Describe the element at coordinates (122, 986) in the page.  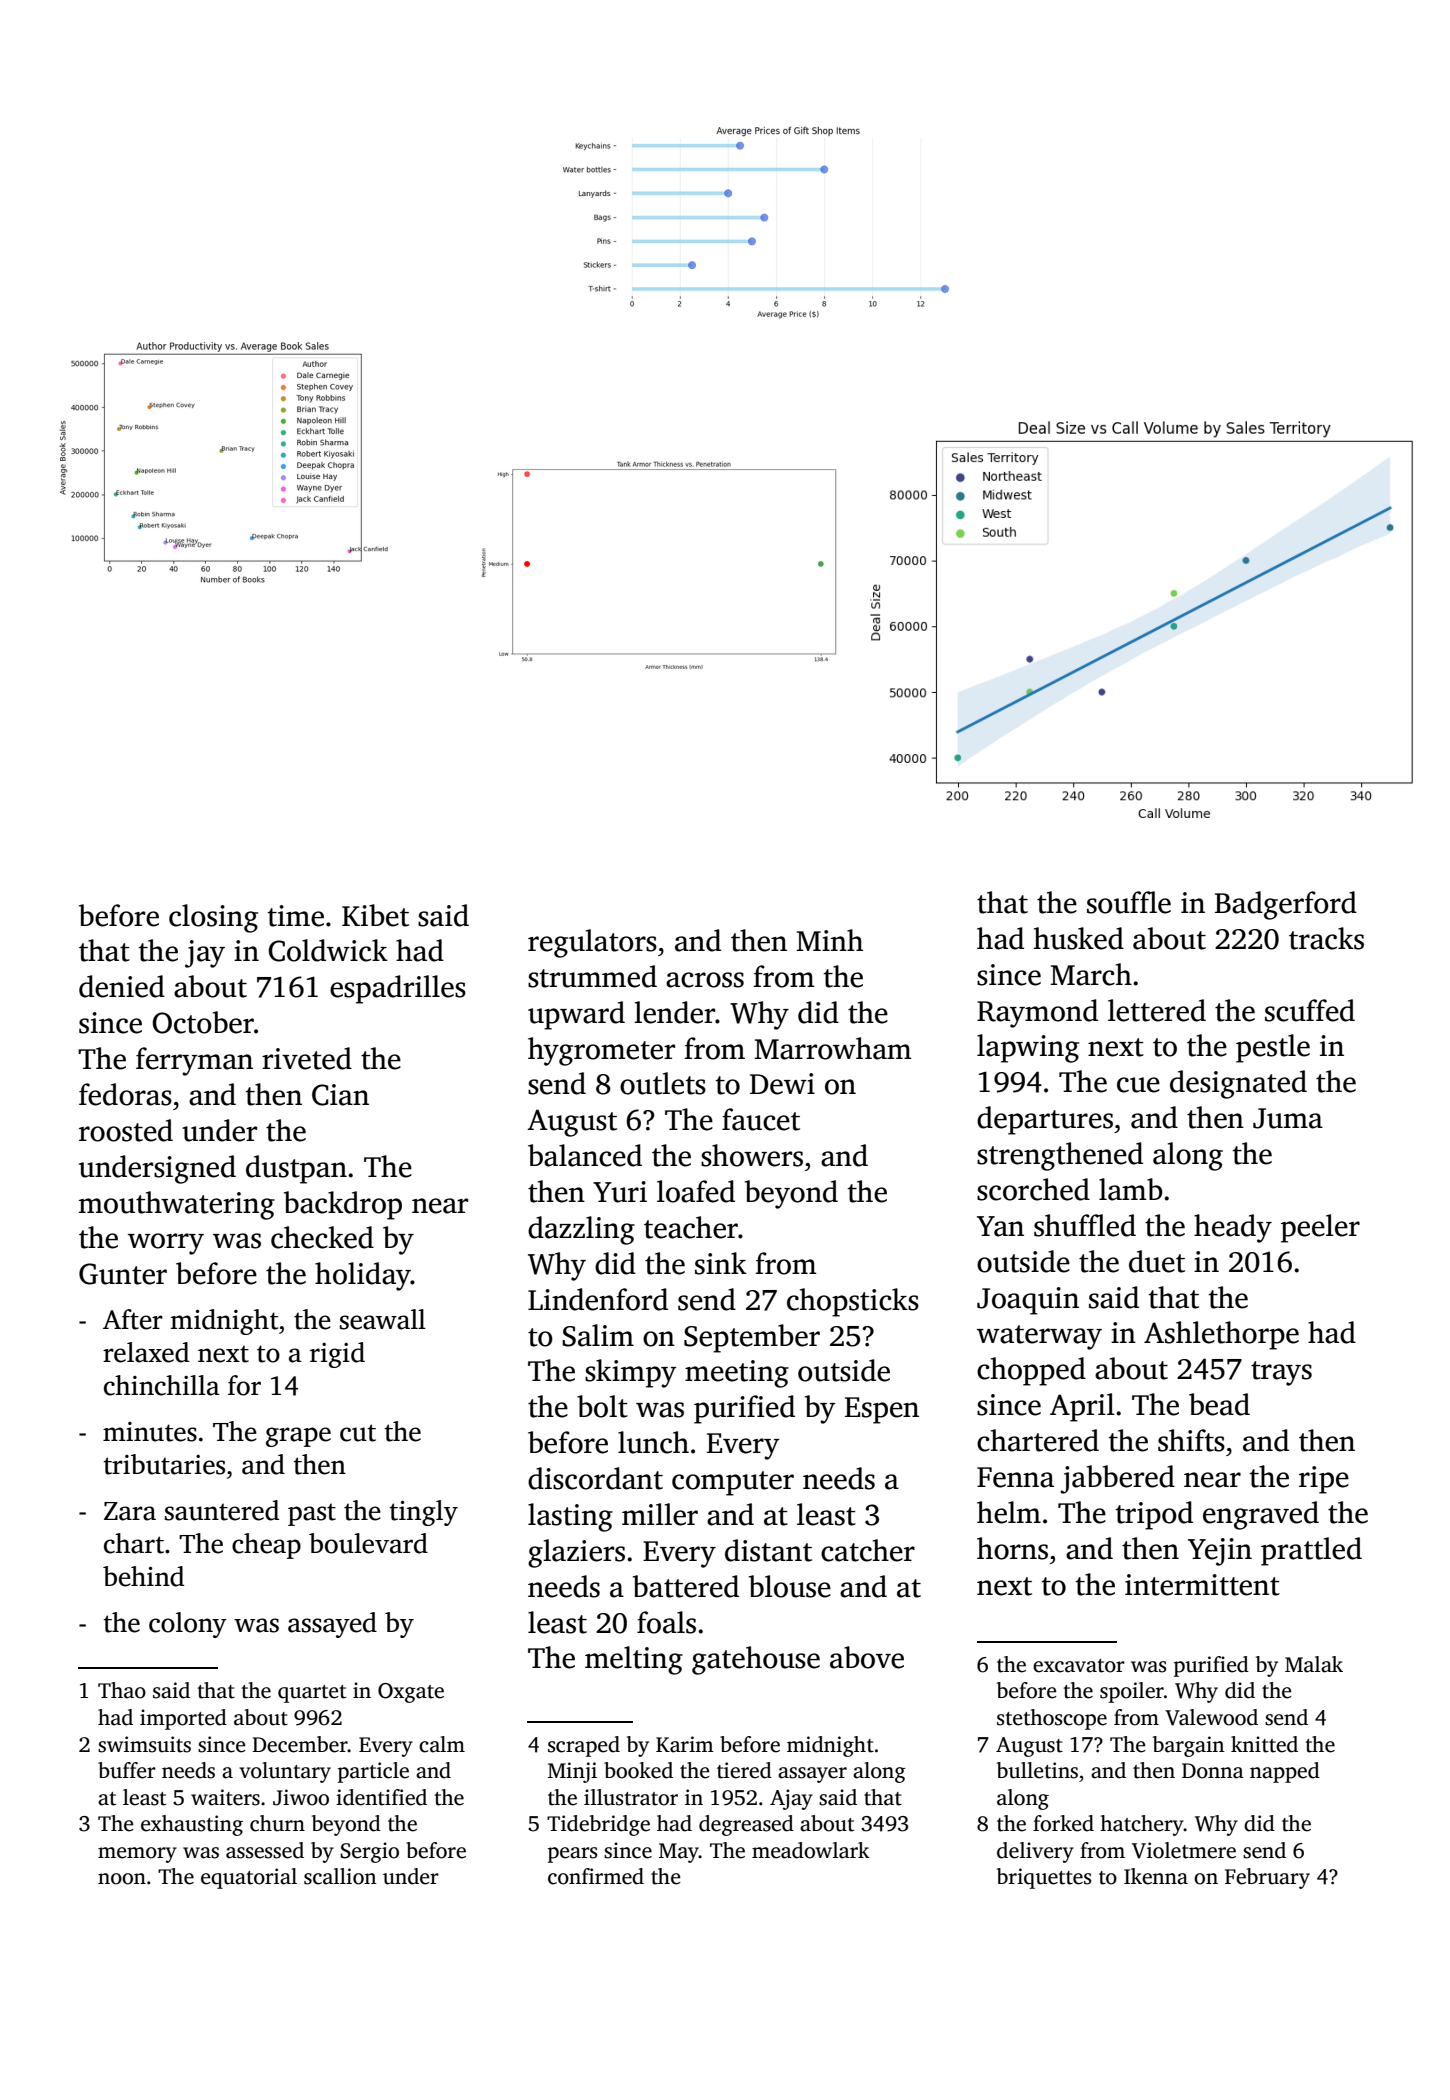
I see `denied` at that location.
